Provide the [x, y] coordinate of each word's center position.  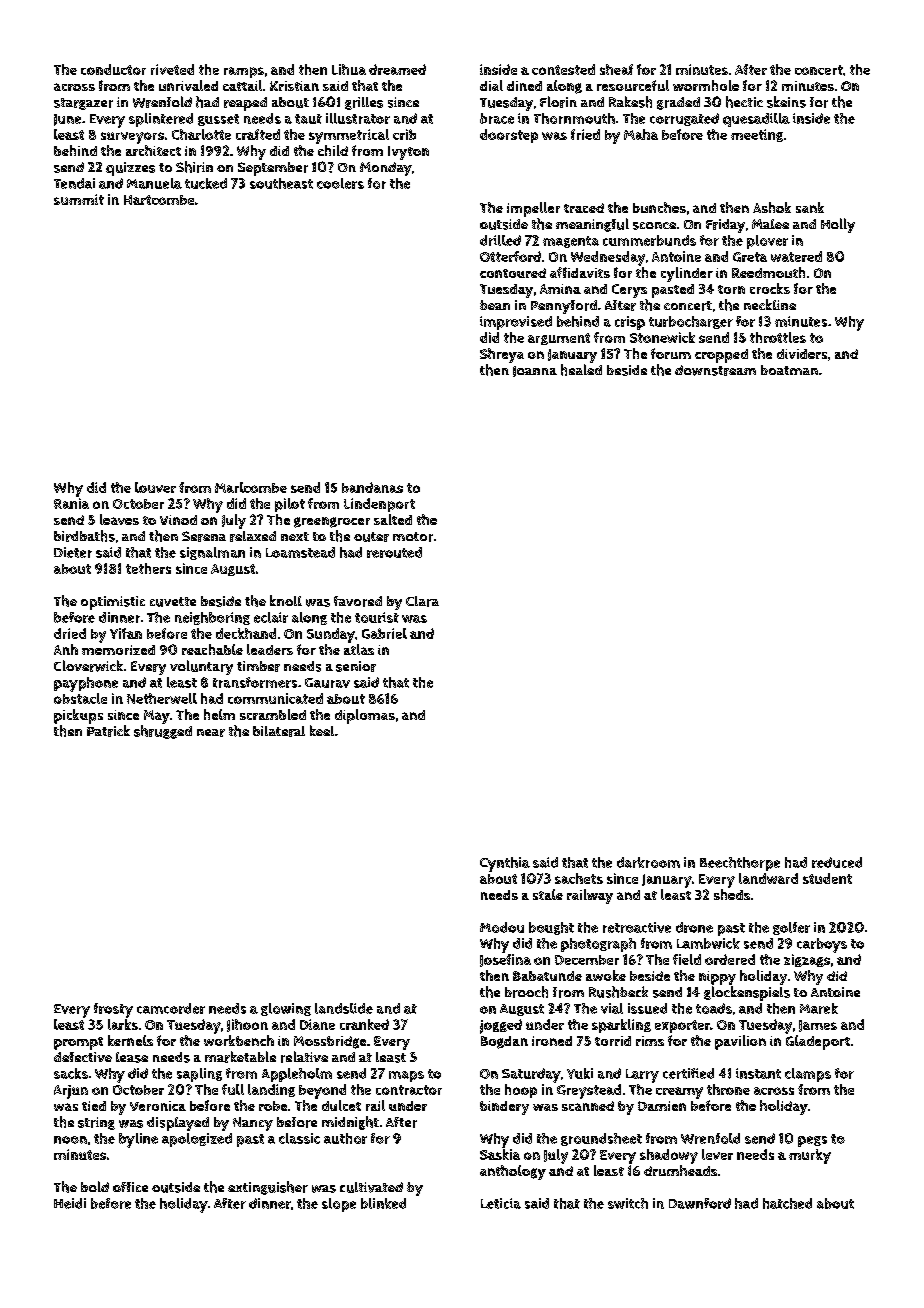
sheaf [616, 69]
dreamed [397, 69]
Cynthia [505, 864]
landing [271, 1090]
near [211, 733]
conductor [113, 69]
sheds [732, 894]
